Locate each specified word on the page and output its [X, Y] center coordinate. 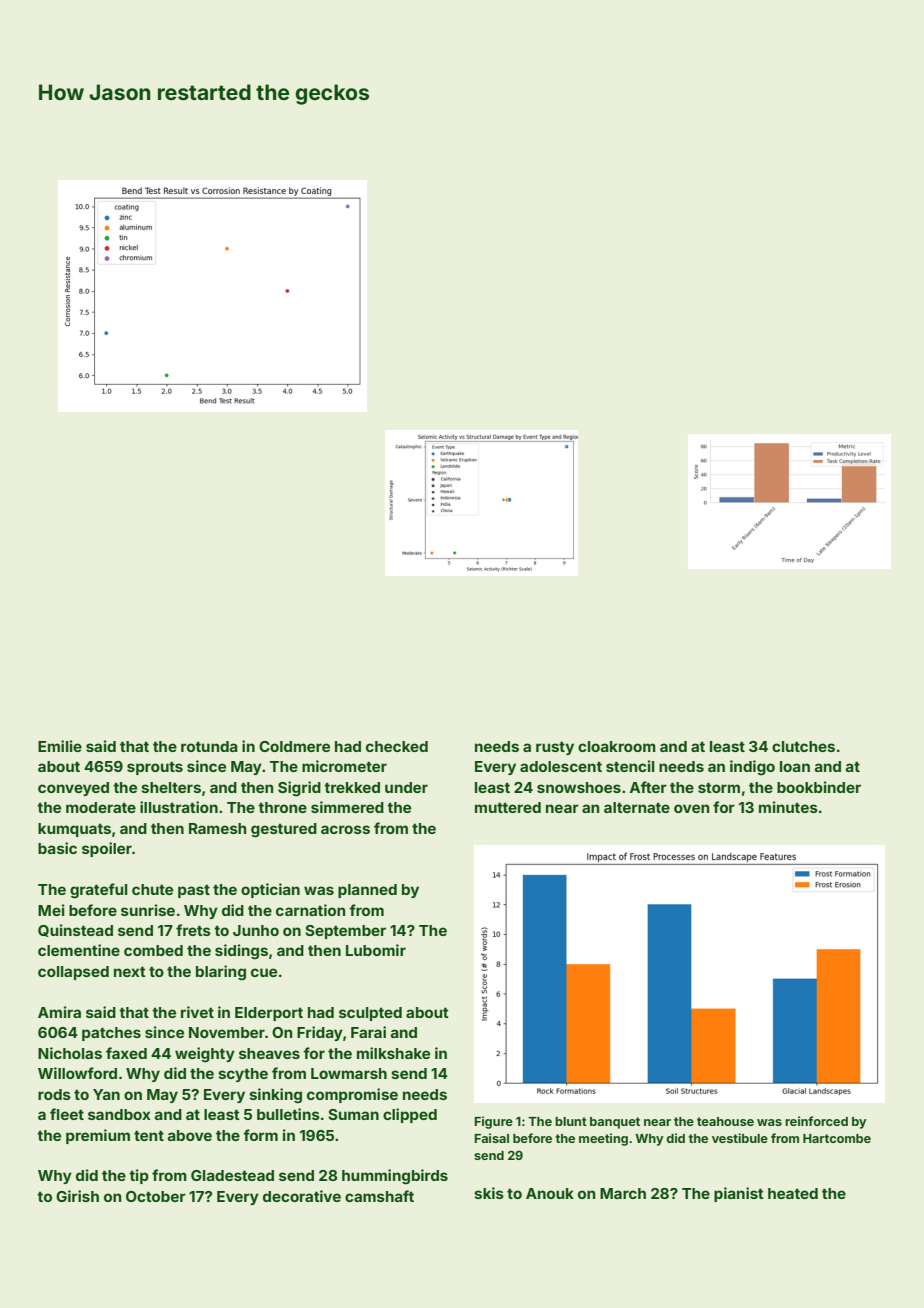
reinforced [816, 1121]
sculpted [370, 1014]
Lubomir [376, 950]
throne [282, 807]
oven [691, 808]
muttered [508, 807]
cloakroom [617, 746]
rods [54, 1094]
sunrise [148, 910]
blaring [221, 973]
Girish [77, 1196]
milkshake [393, 1053]
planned [367, 891]
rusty [555, 748]
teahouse [725, 1121]
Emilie [60, 746]
